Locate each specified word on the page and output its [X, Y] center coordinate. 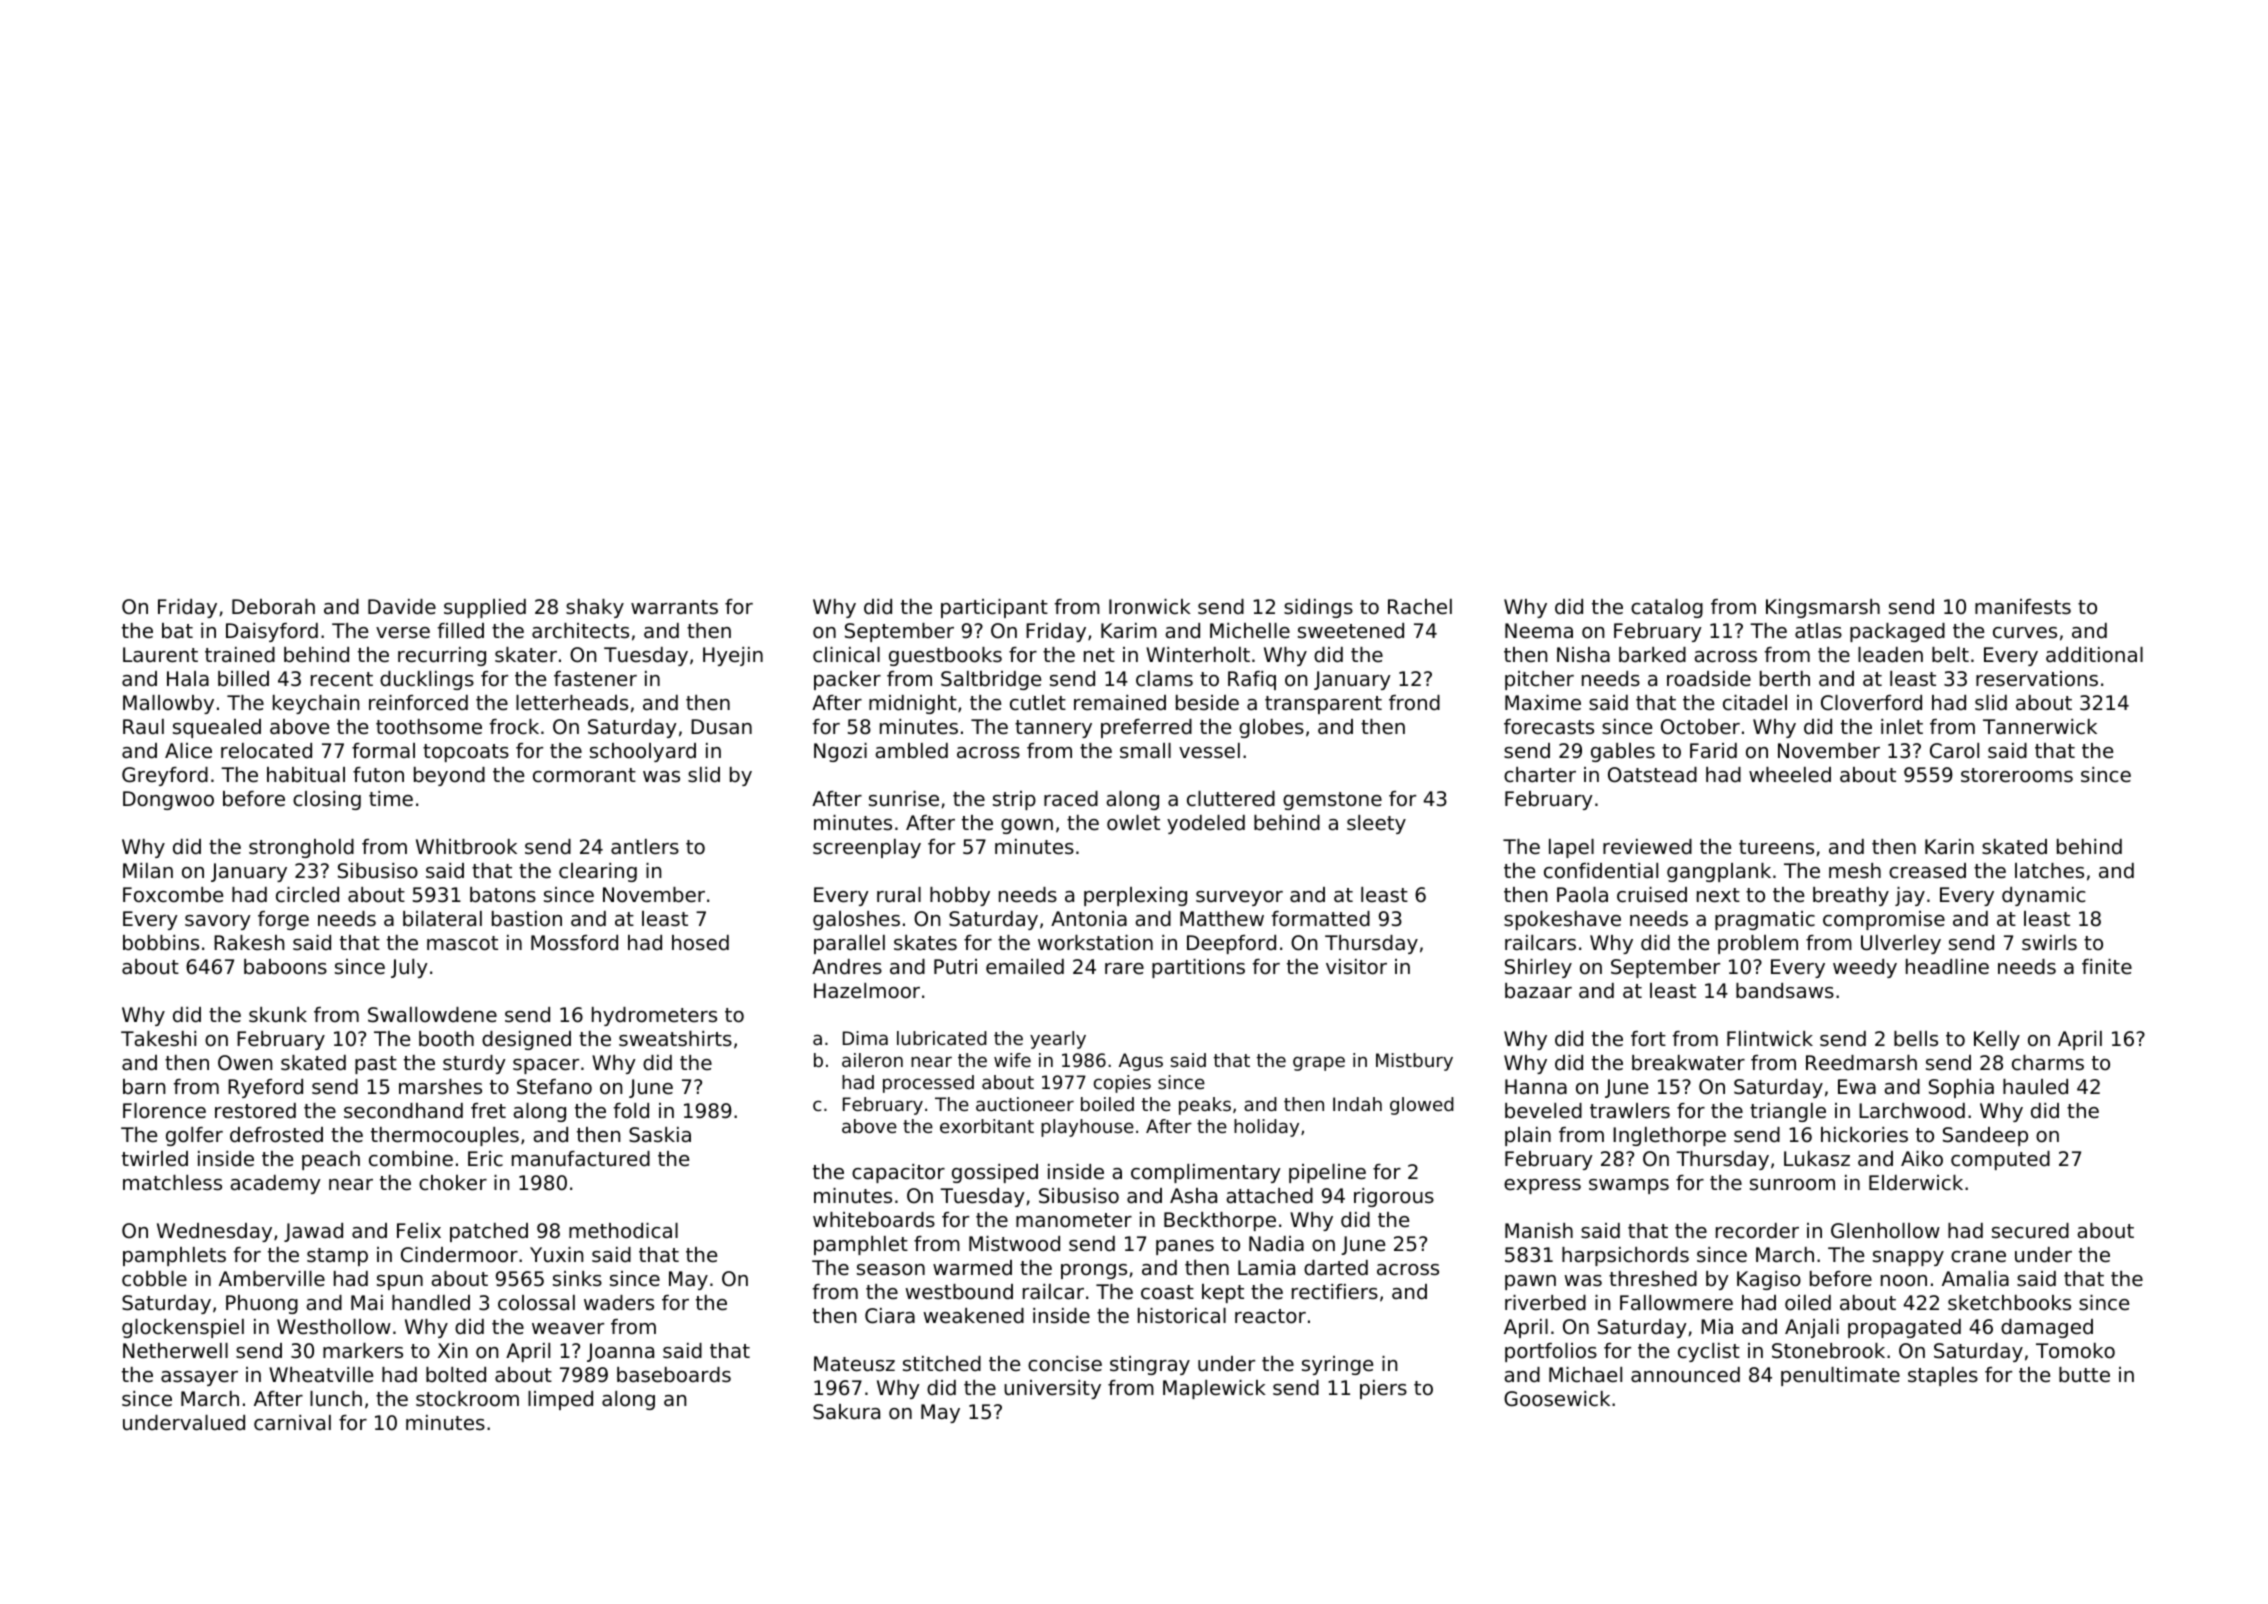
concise [1065, 1364]
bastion [527, 919]
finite [2107, 966]
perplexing [1135, 896]
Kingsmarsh [1823, 608]
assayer [199, 1378]
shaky [595, 608]
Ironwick [1150, 607]
